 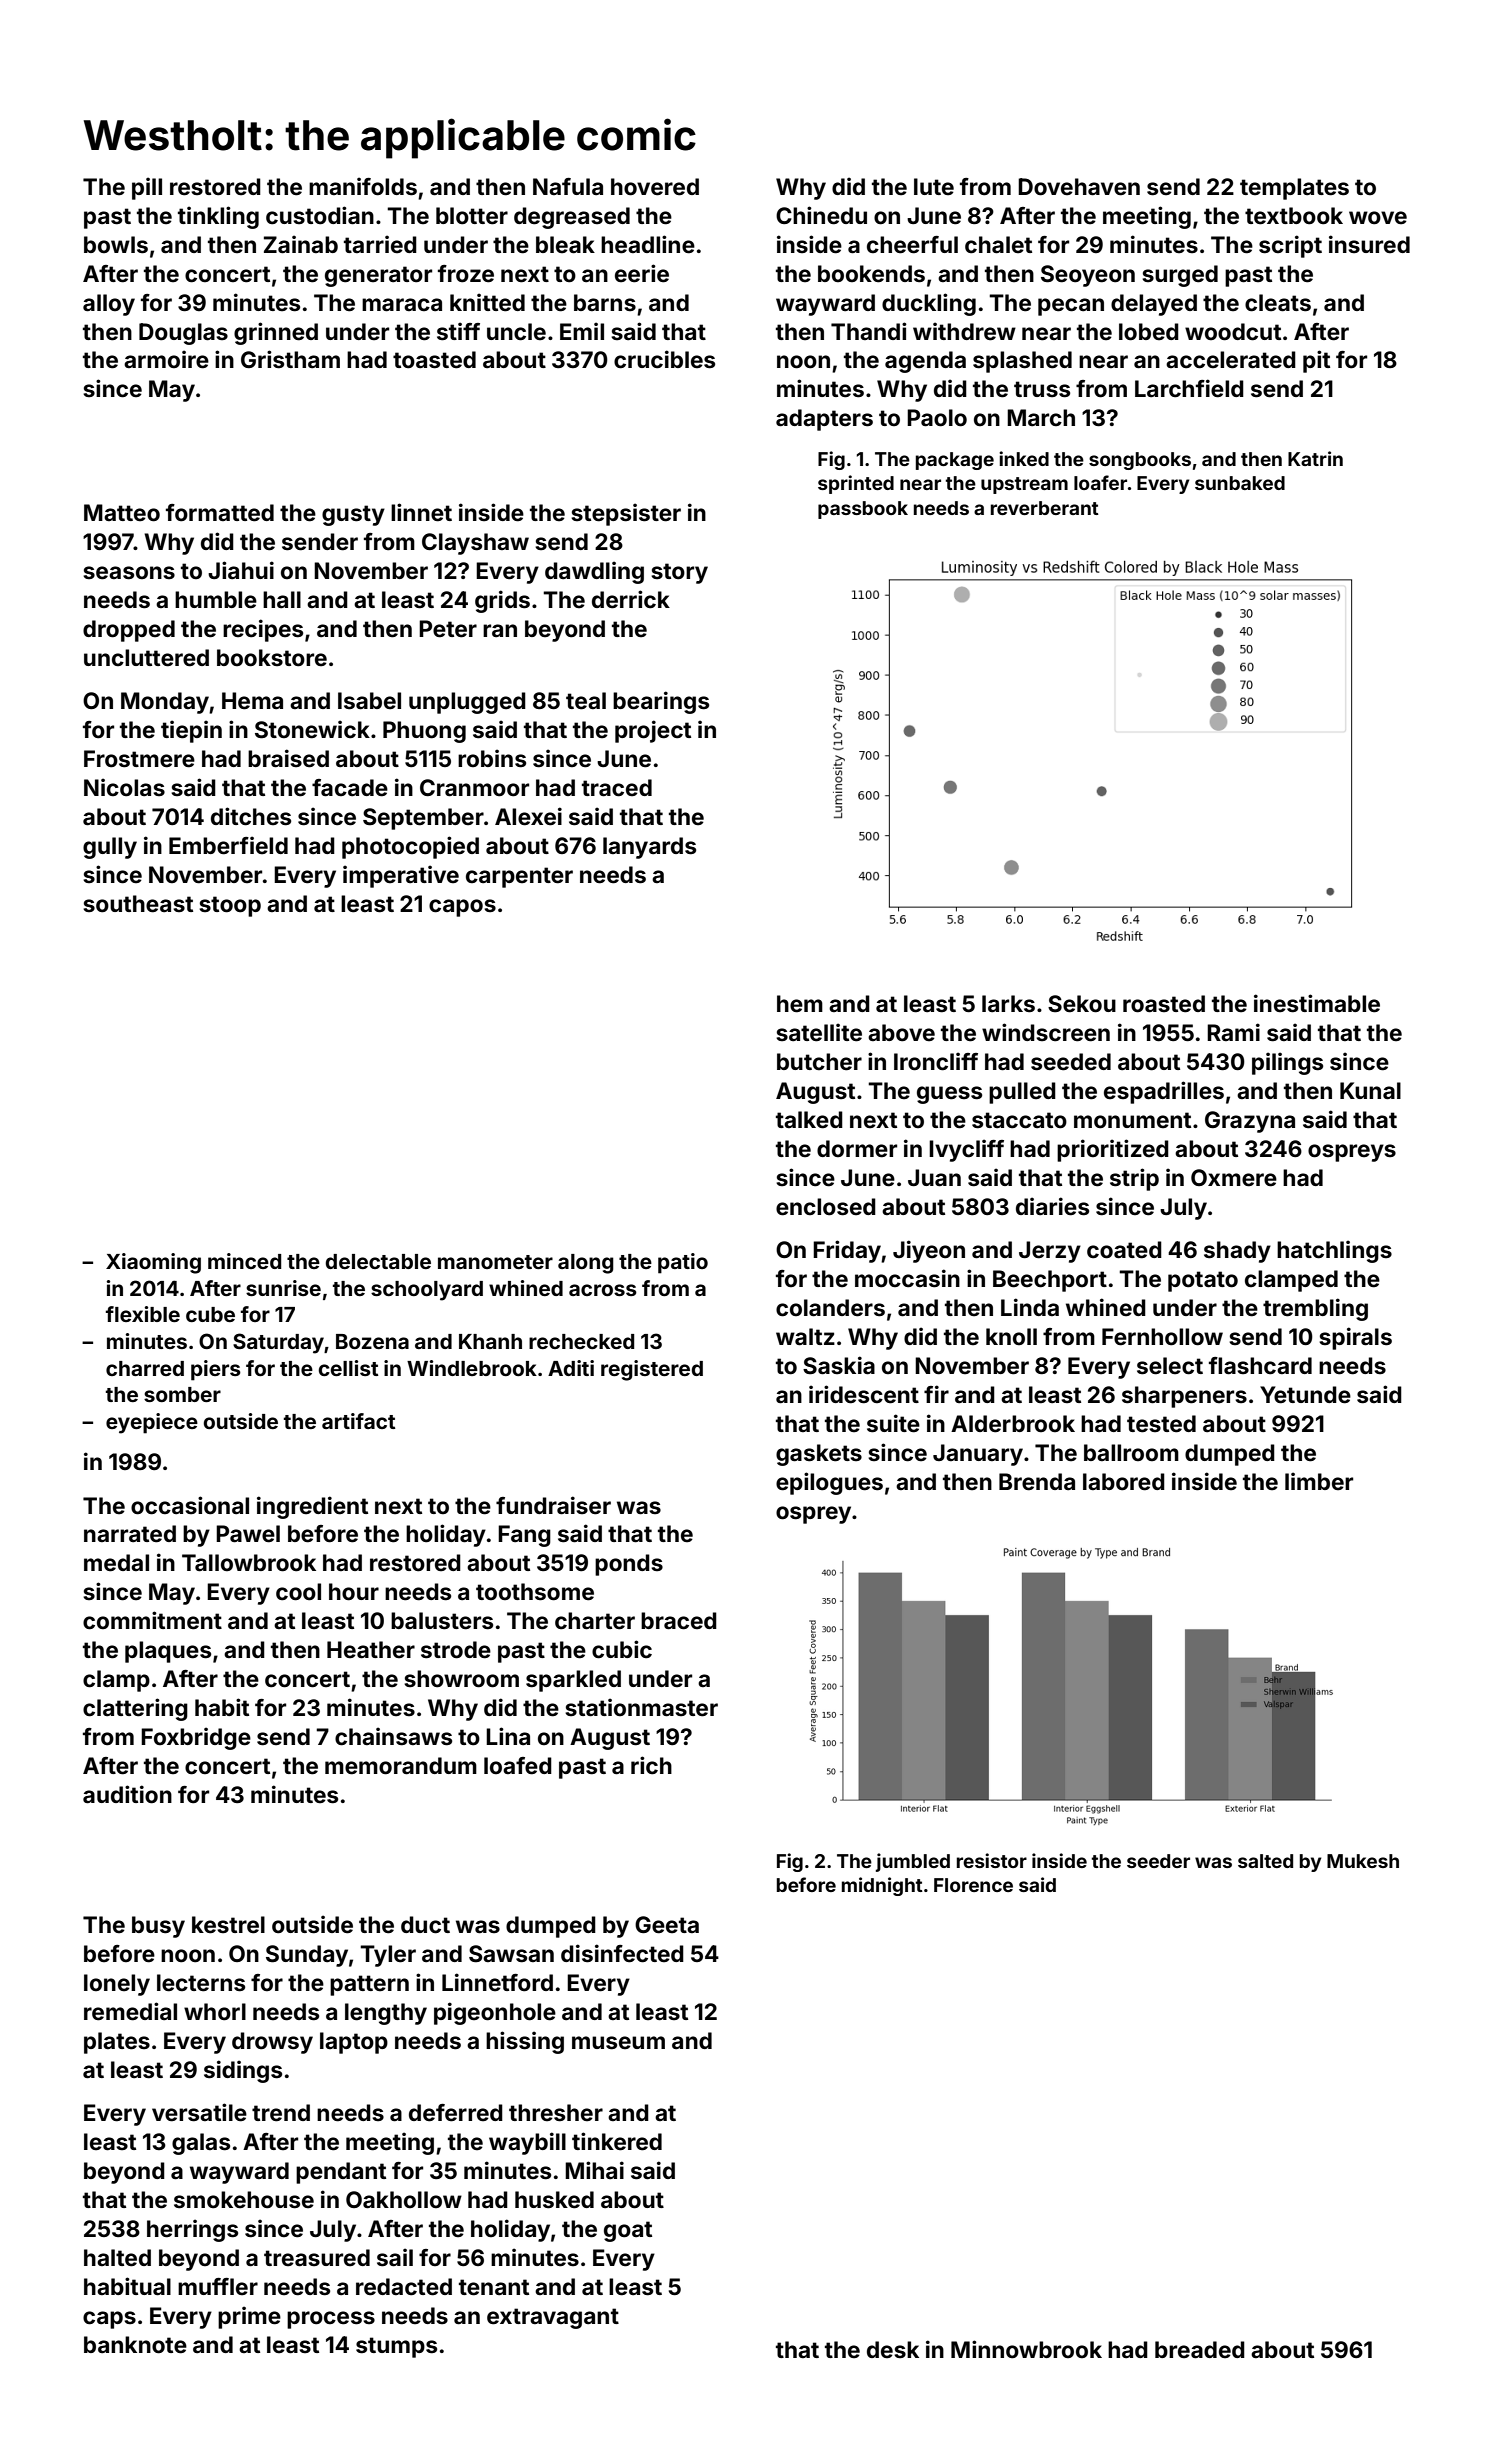 I want to click on stoop, so click(x=230, y=906).
